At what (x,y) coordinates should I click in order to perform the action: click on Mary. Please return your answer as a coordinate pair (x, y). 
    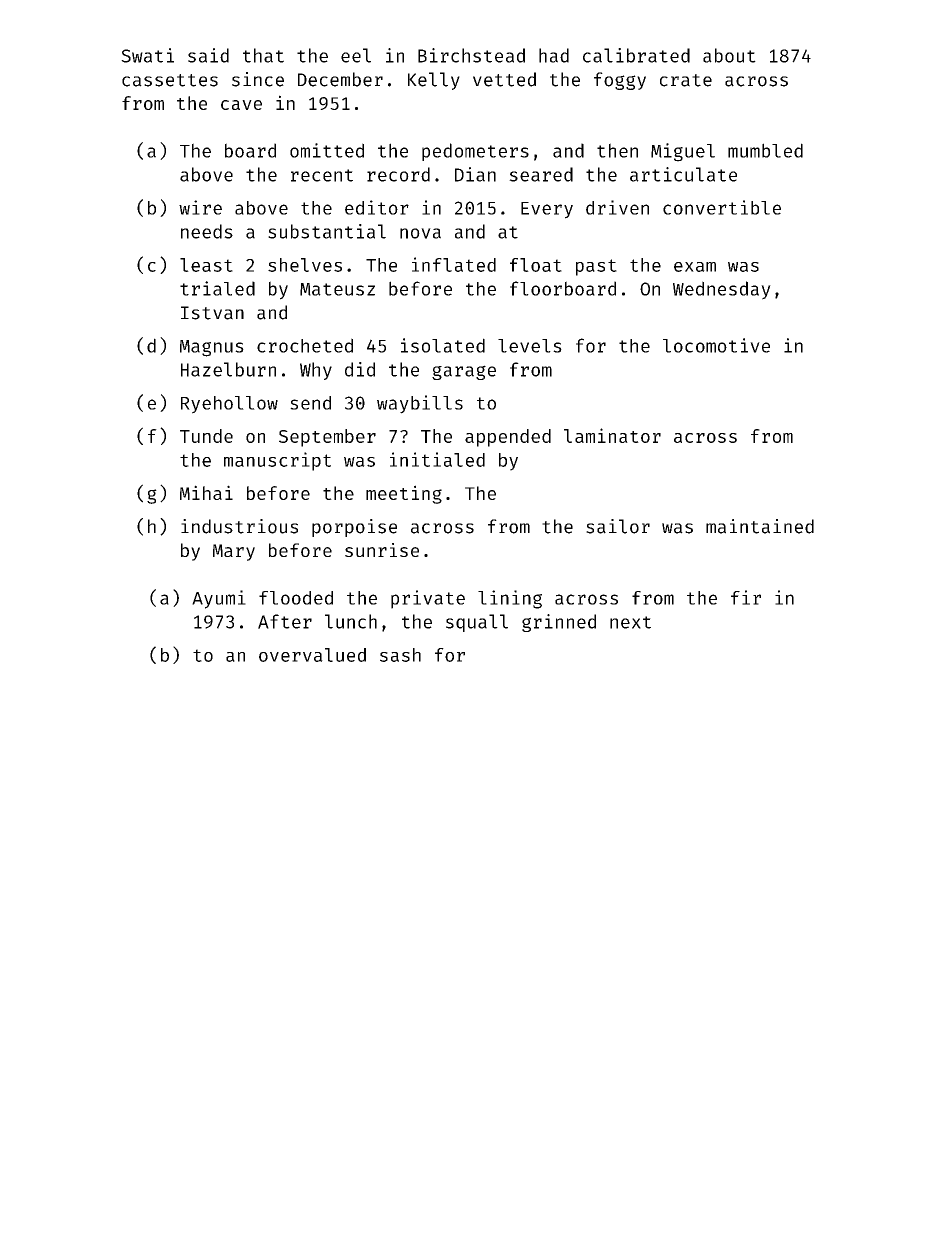
    Looking at the image, I should click on (234, 552).
